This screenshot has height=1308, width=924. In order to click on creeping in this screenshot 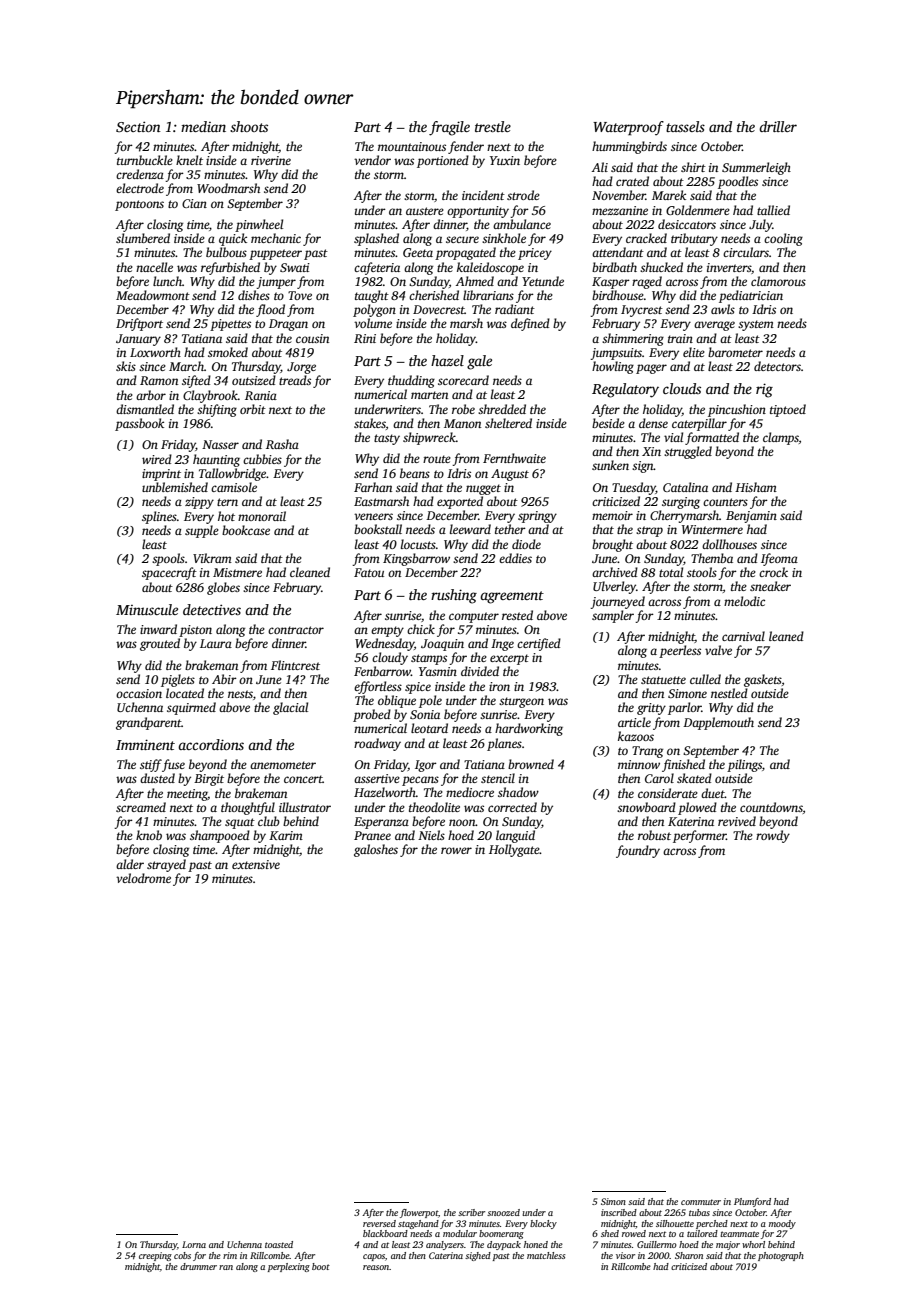, I will do `click(155, 1256)`.
